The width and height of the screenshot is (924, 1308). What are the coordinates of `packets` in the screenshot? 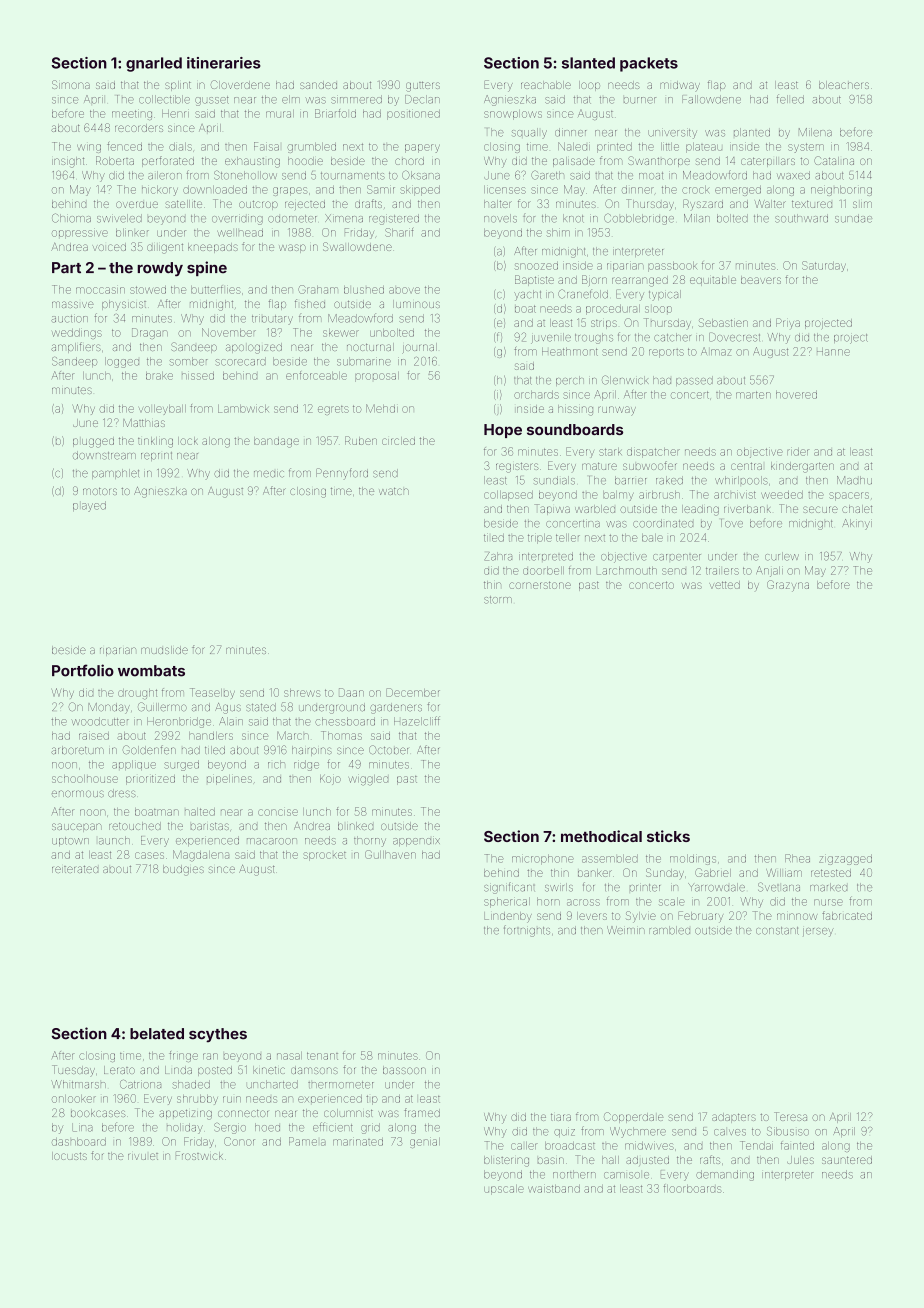 It's located at (649, 64).
